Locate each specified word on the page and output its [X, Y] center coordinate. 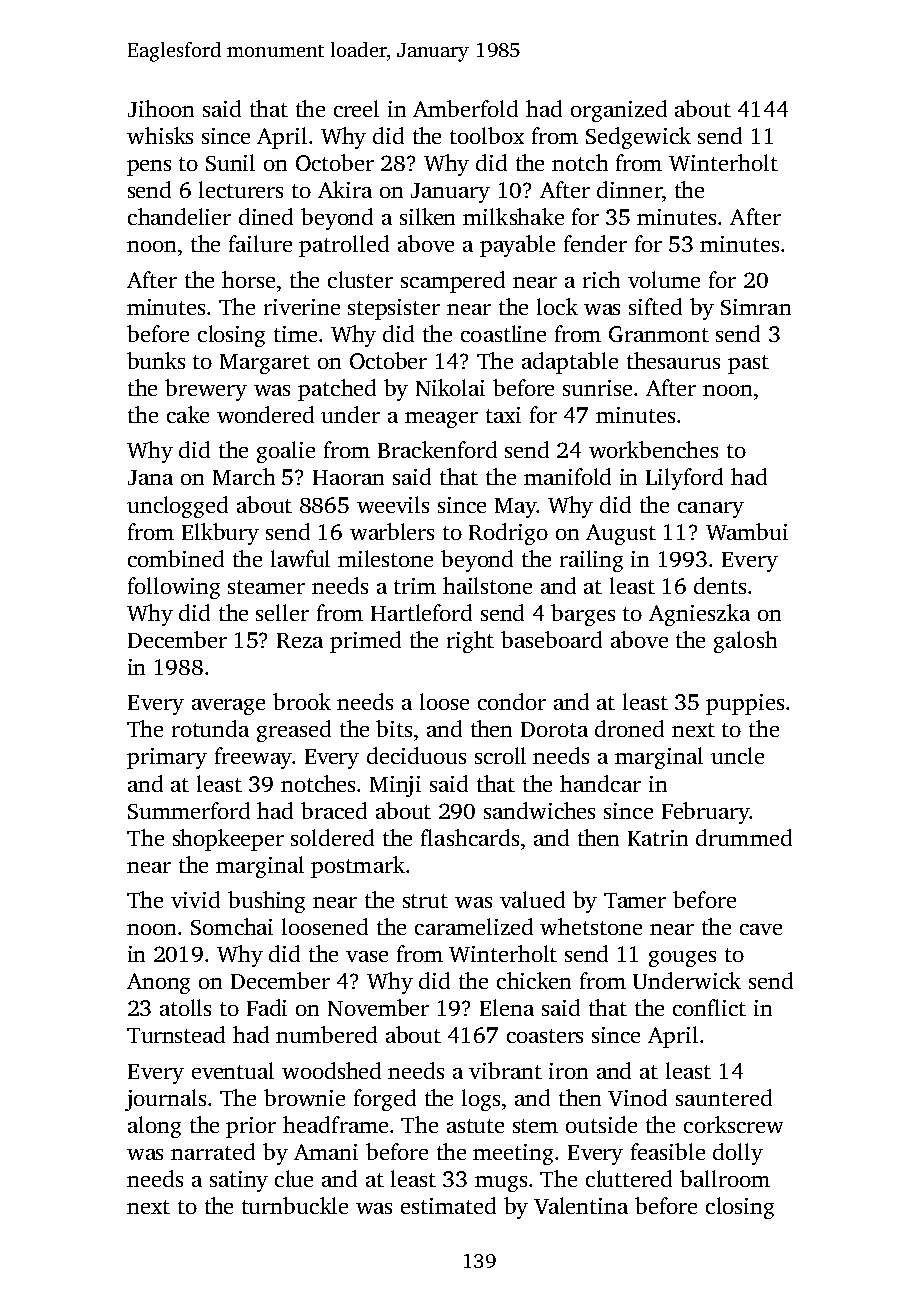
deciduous [416, 755]
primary [167, 758]
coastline [503, 333]
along [154, 1127]
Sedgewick [638, 138]
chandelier [179, 216]
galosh [745, 642]
